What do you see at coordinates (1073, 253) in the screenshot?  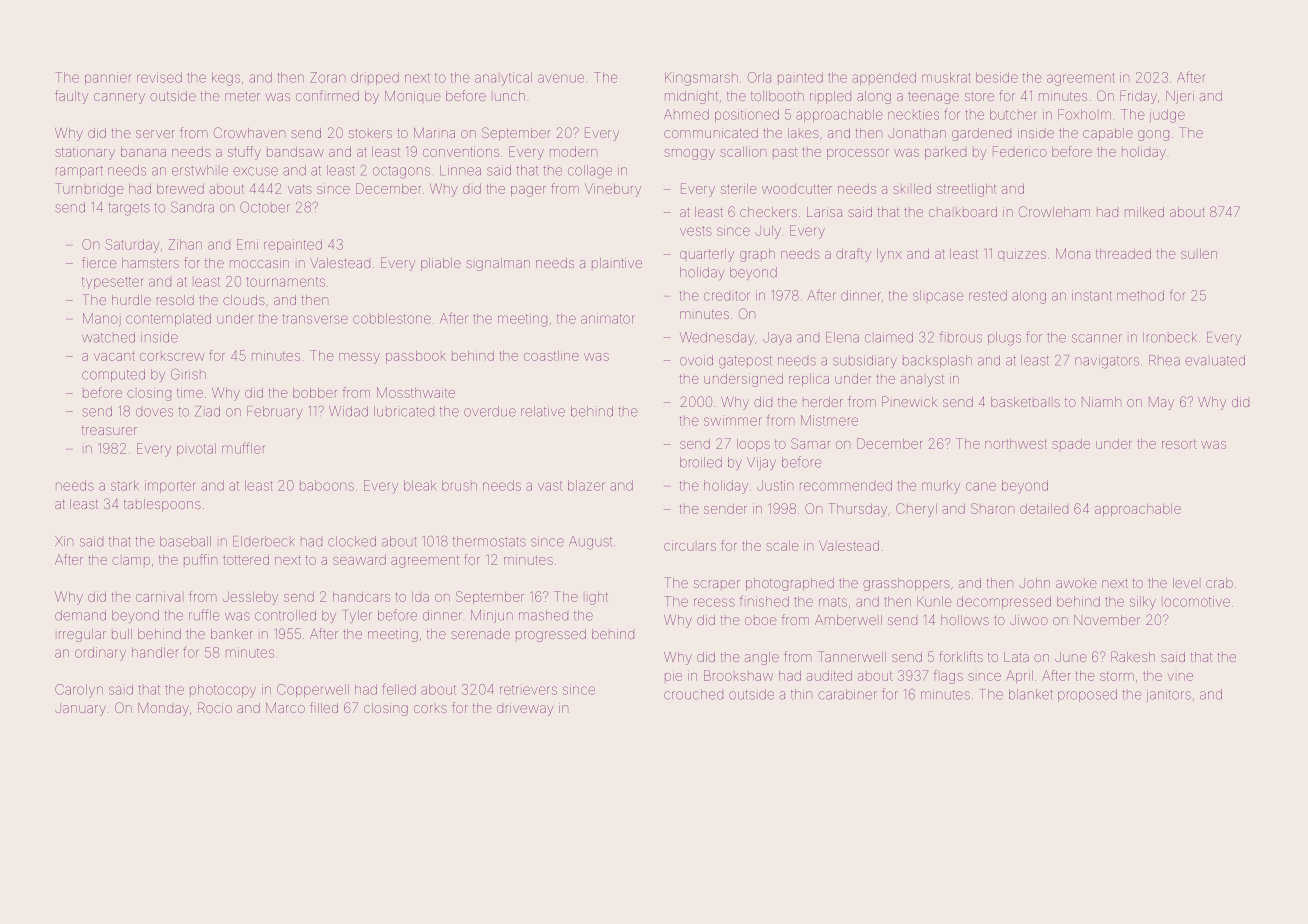 I see `Mona` at bounding box center [1073, 253].
